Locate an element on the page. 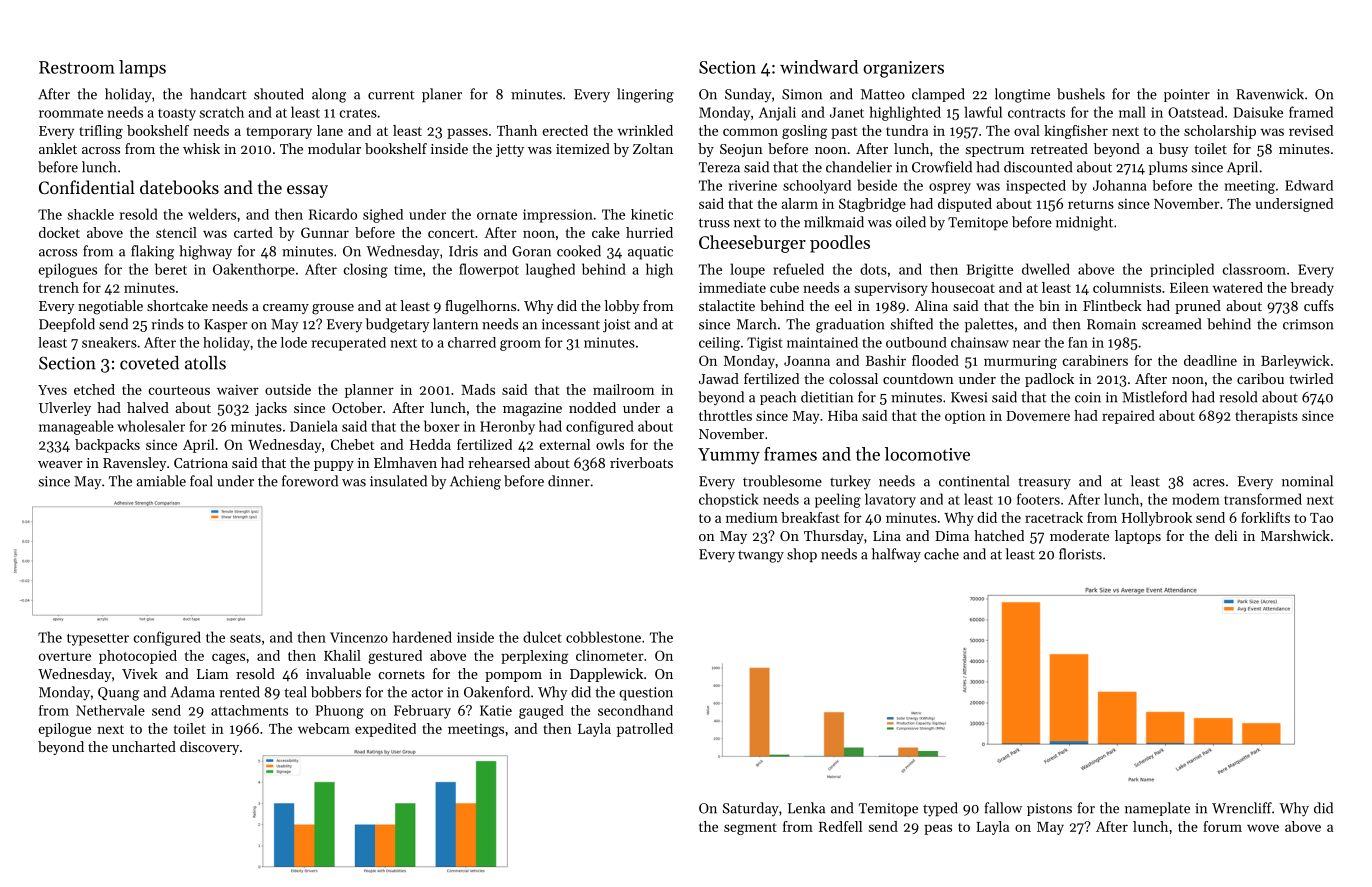 This document has height=887, width=1372. mailroom is located at coordinates (623, 389).
